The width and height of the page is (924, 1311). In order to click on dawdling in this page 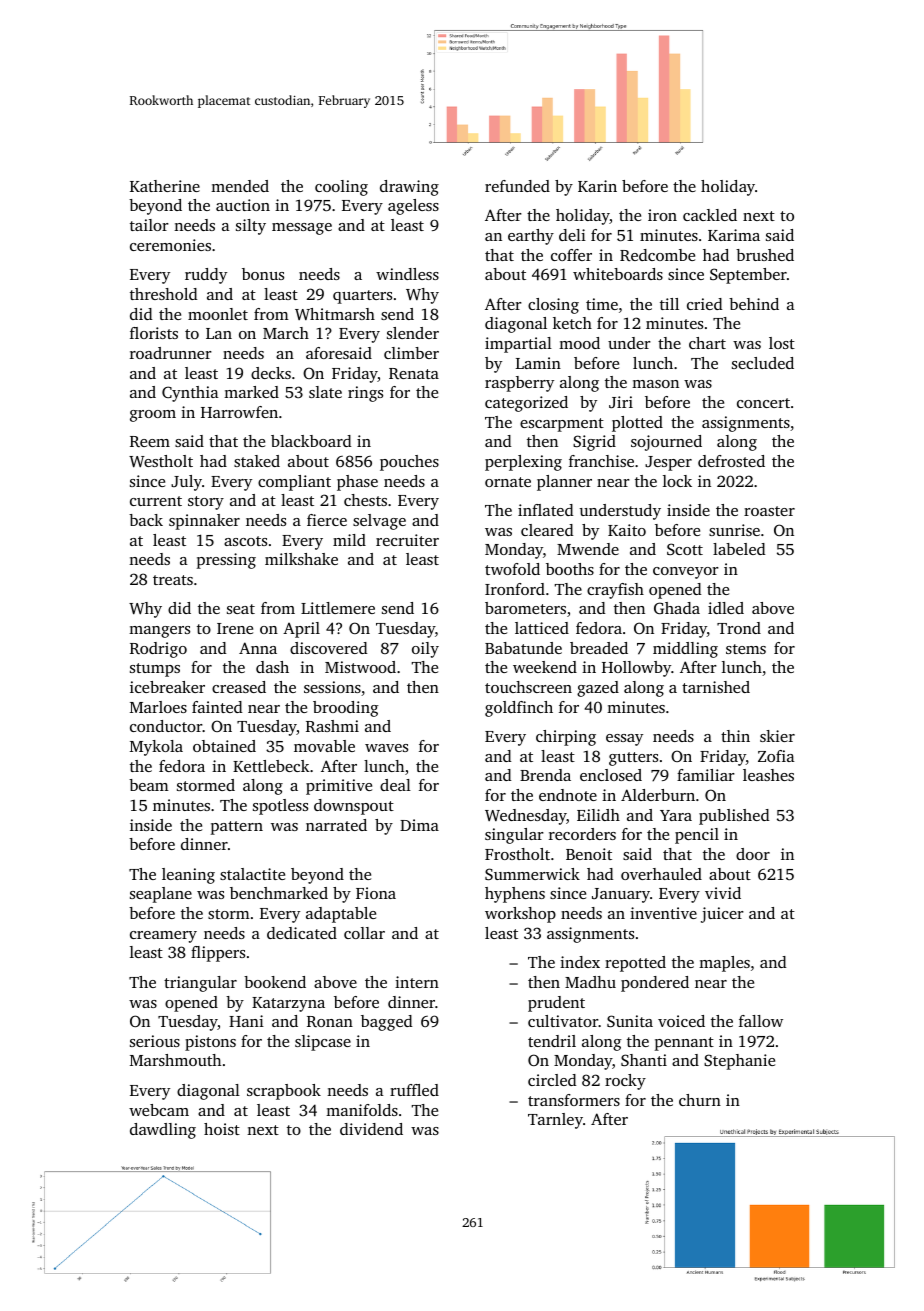, I will do `click(163, 1131)`.
